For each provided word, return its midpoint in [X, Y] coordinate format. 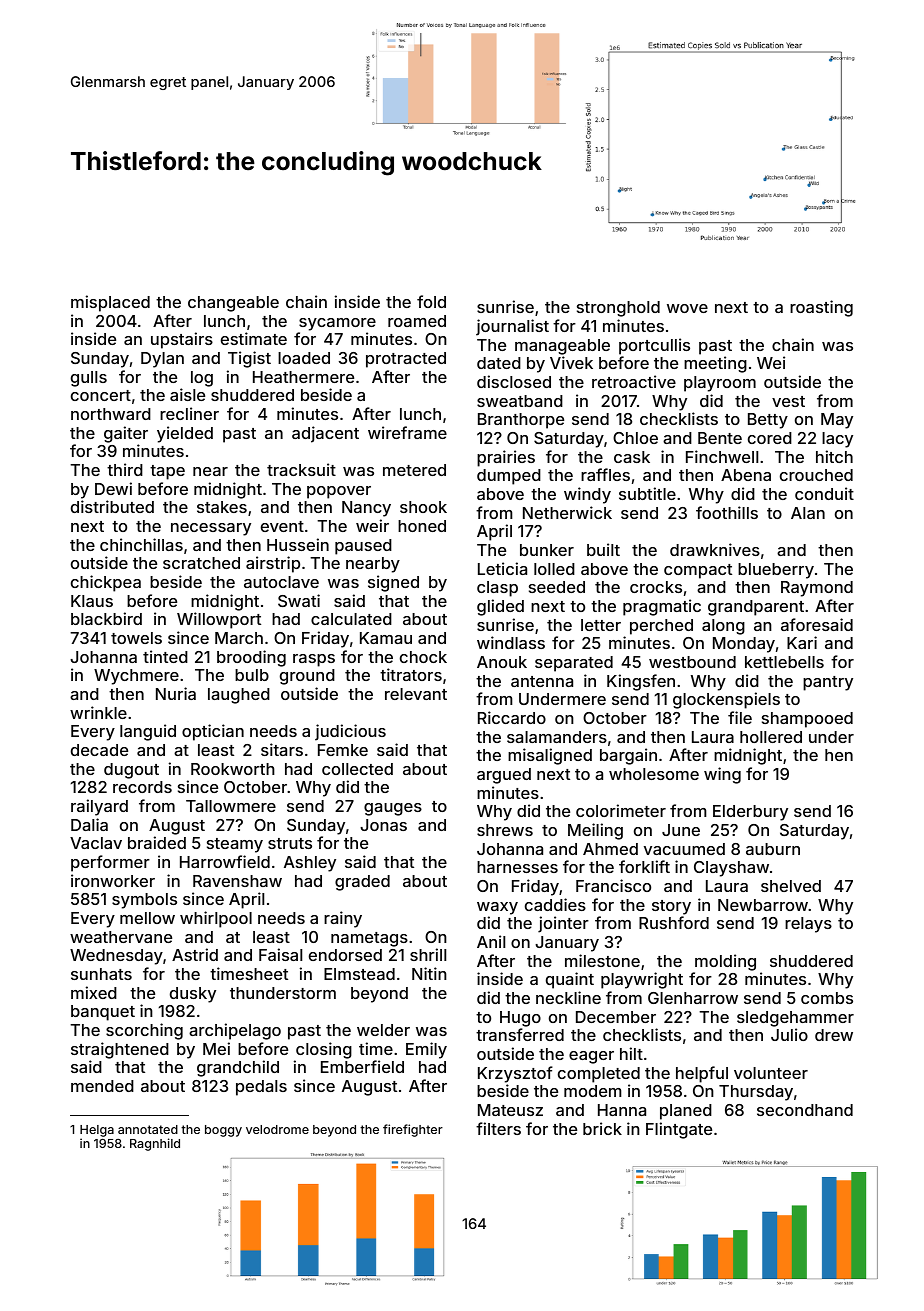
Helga [97, 1131]
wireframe [407, 432]
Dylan [162, 360]
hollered [771, 737]
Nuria [176, 693]
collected [357, 769]
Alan [808, 513]
